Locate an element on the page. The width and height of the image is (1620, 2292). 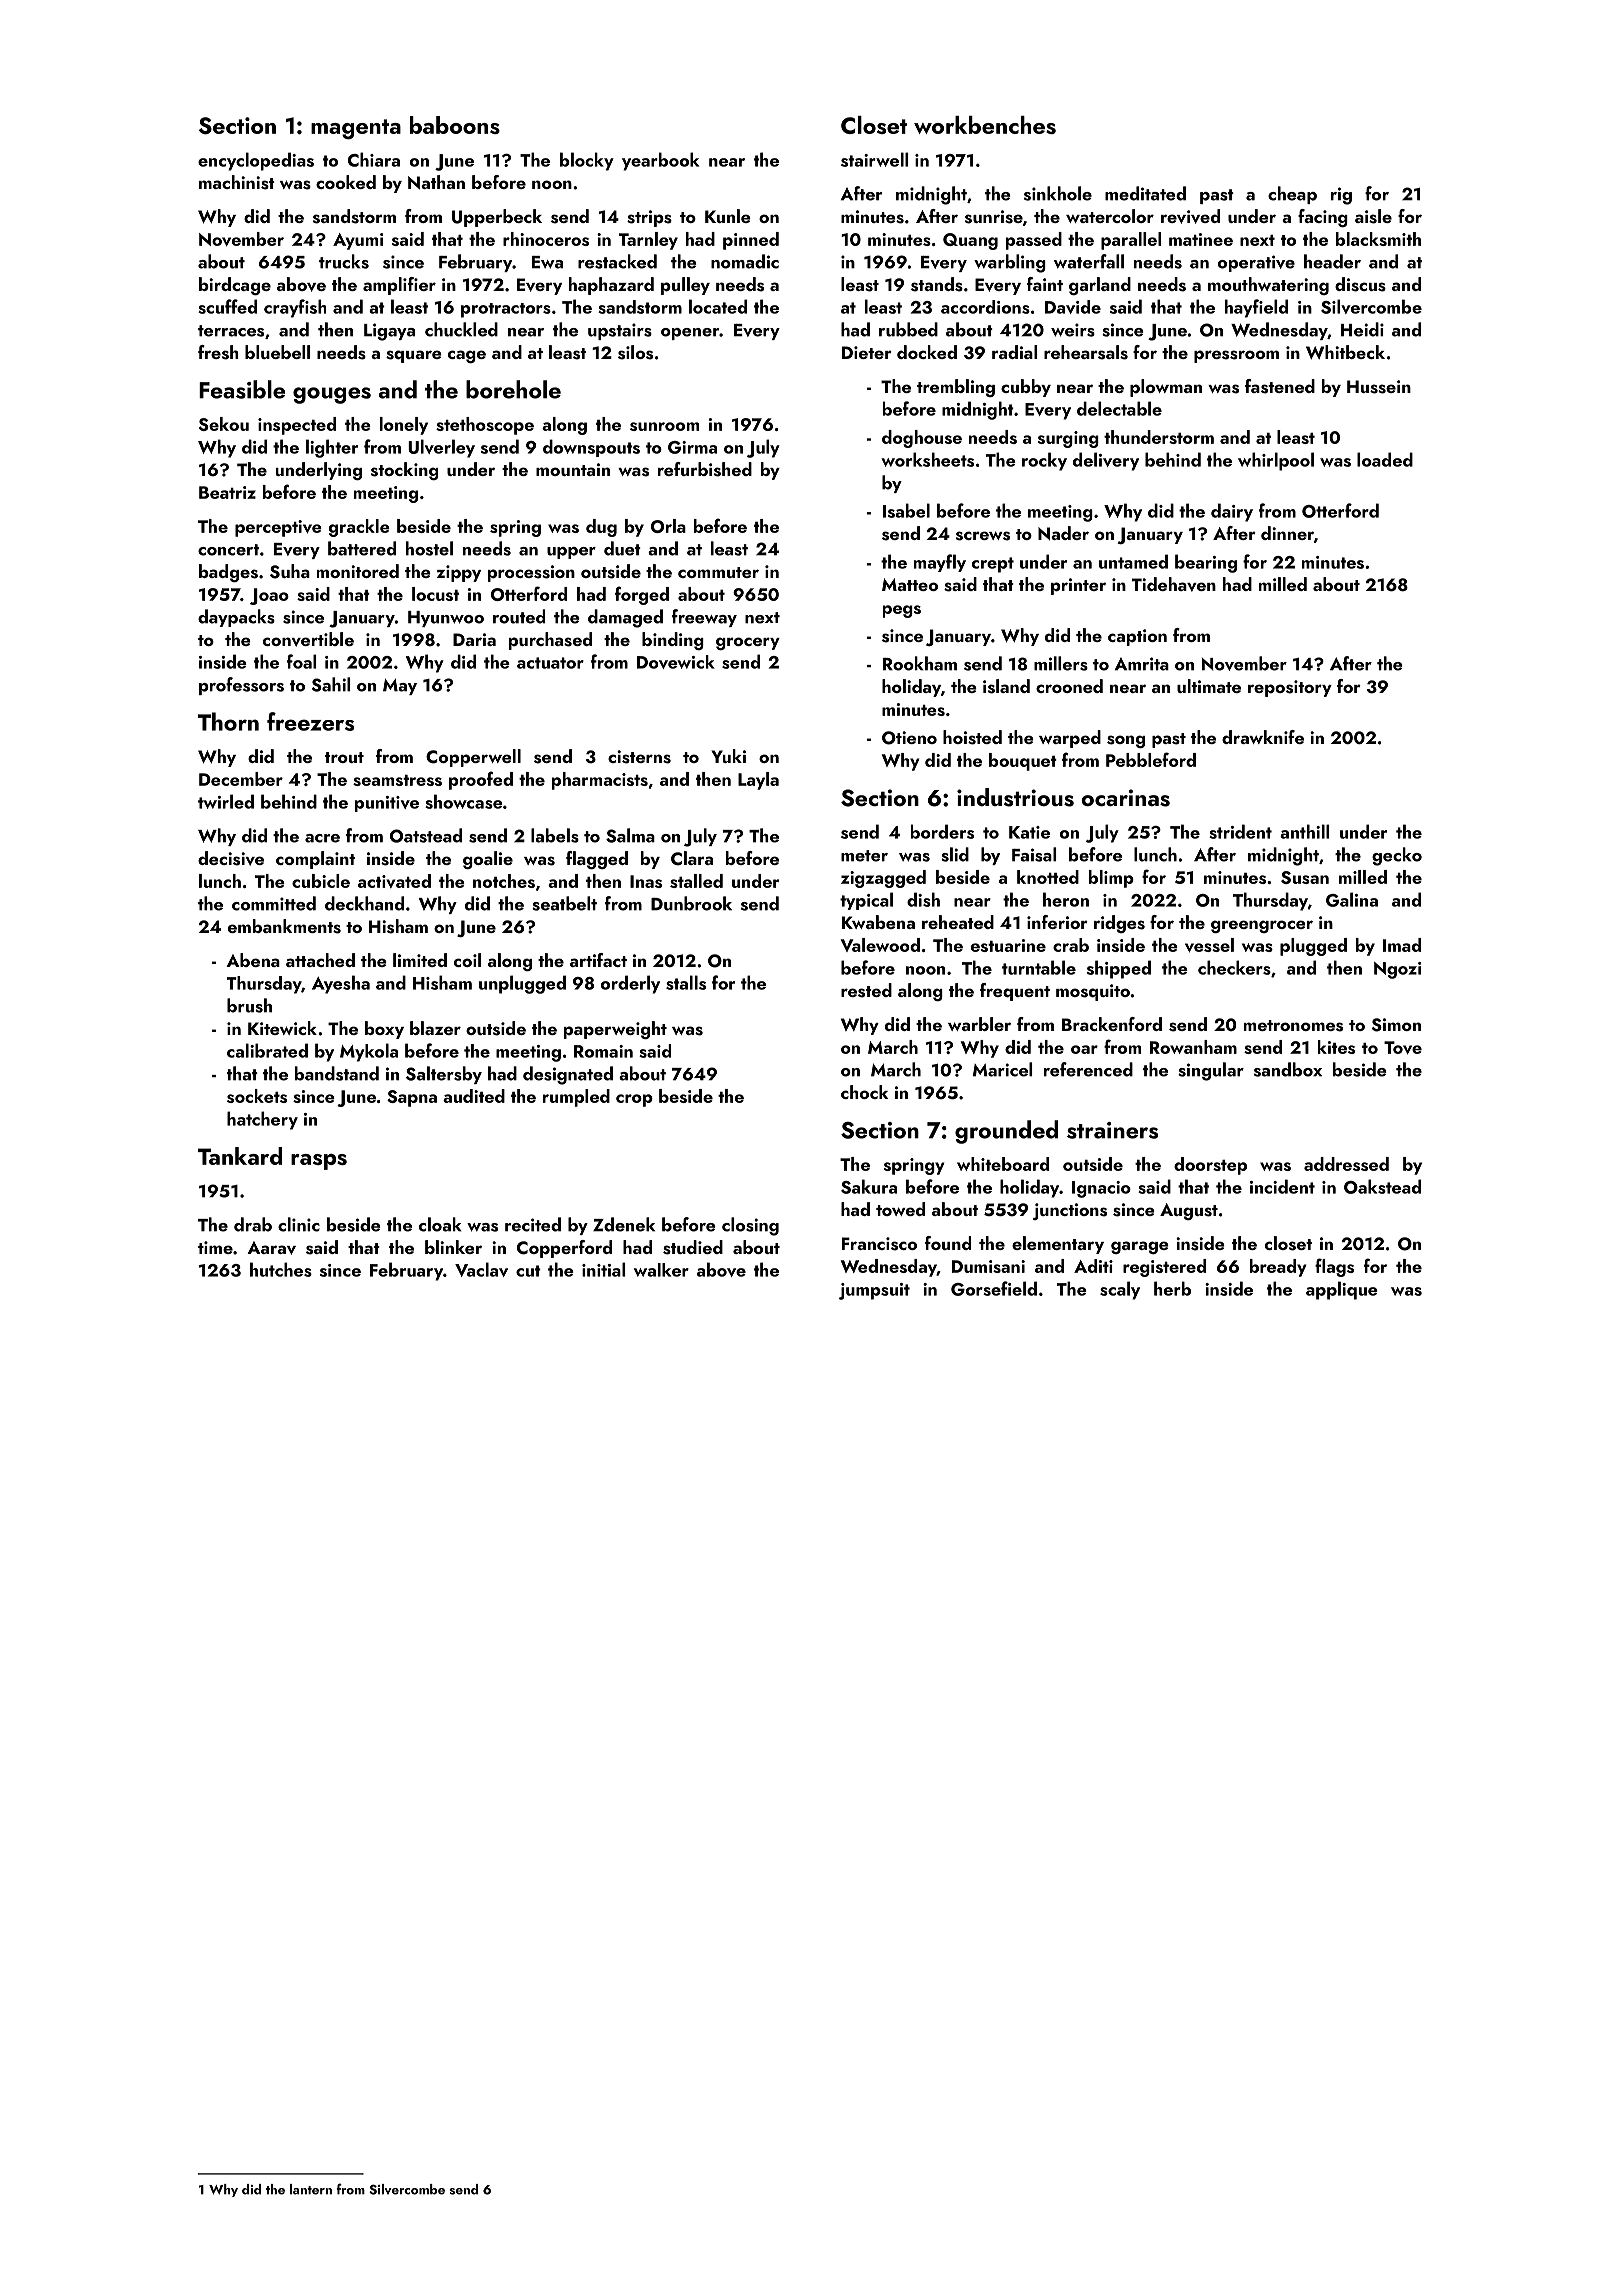
bluebell is located at coordinates (277, 352).
